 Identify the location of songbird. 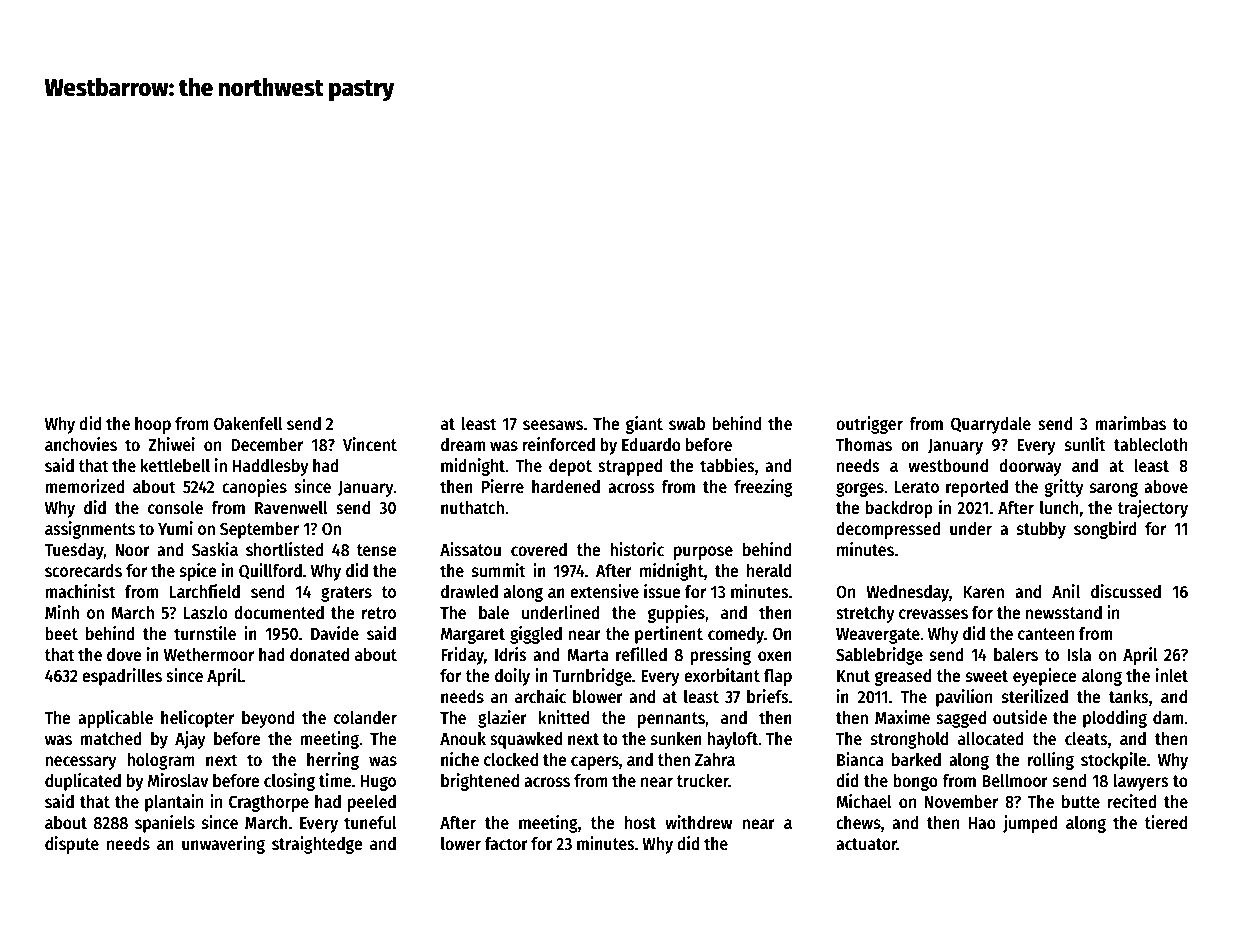
(1105, 530).
